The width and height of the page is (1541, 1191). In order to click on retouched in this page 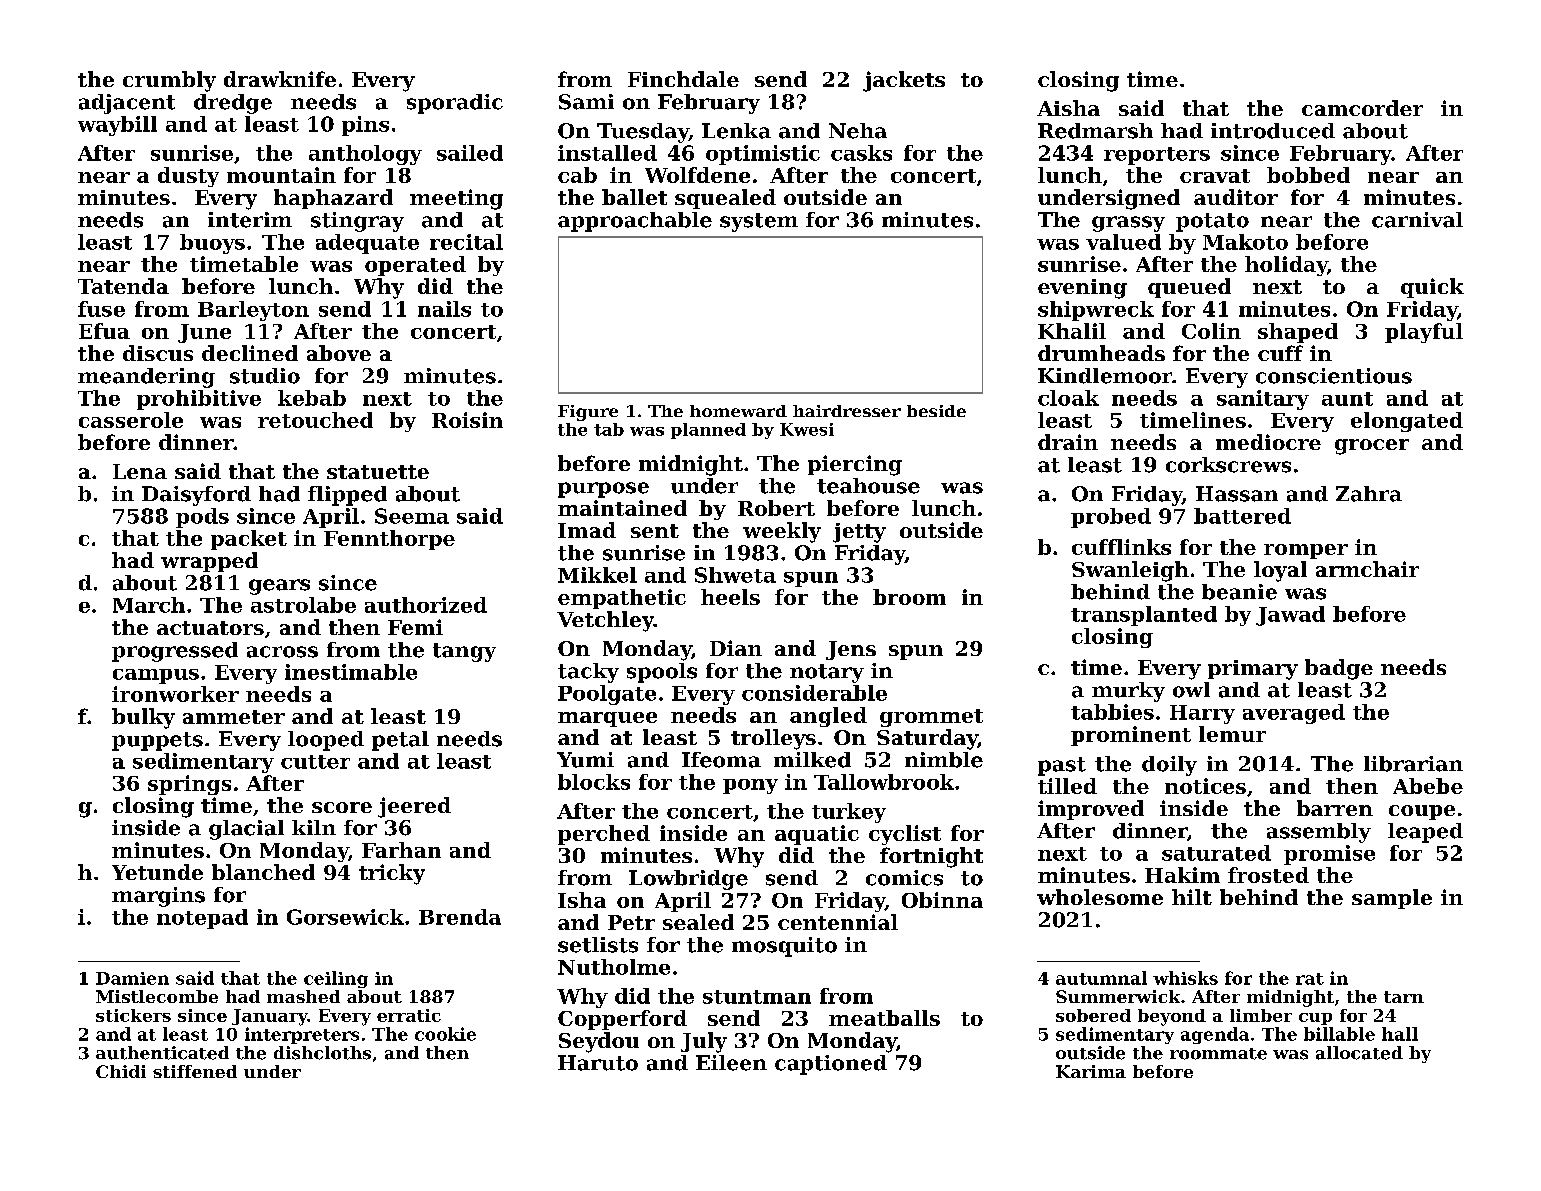, I will do `click(315, 420)`.
